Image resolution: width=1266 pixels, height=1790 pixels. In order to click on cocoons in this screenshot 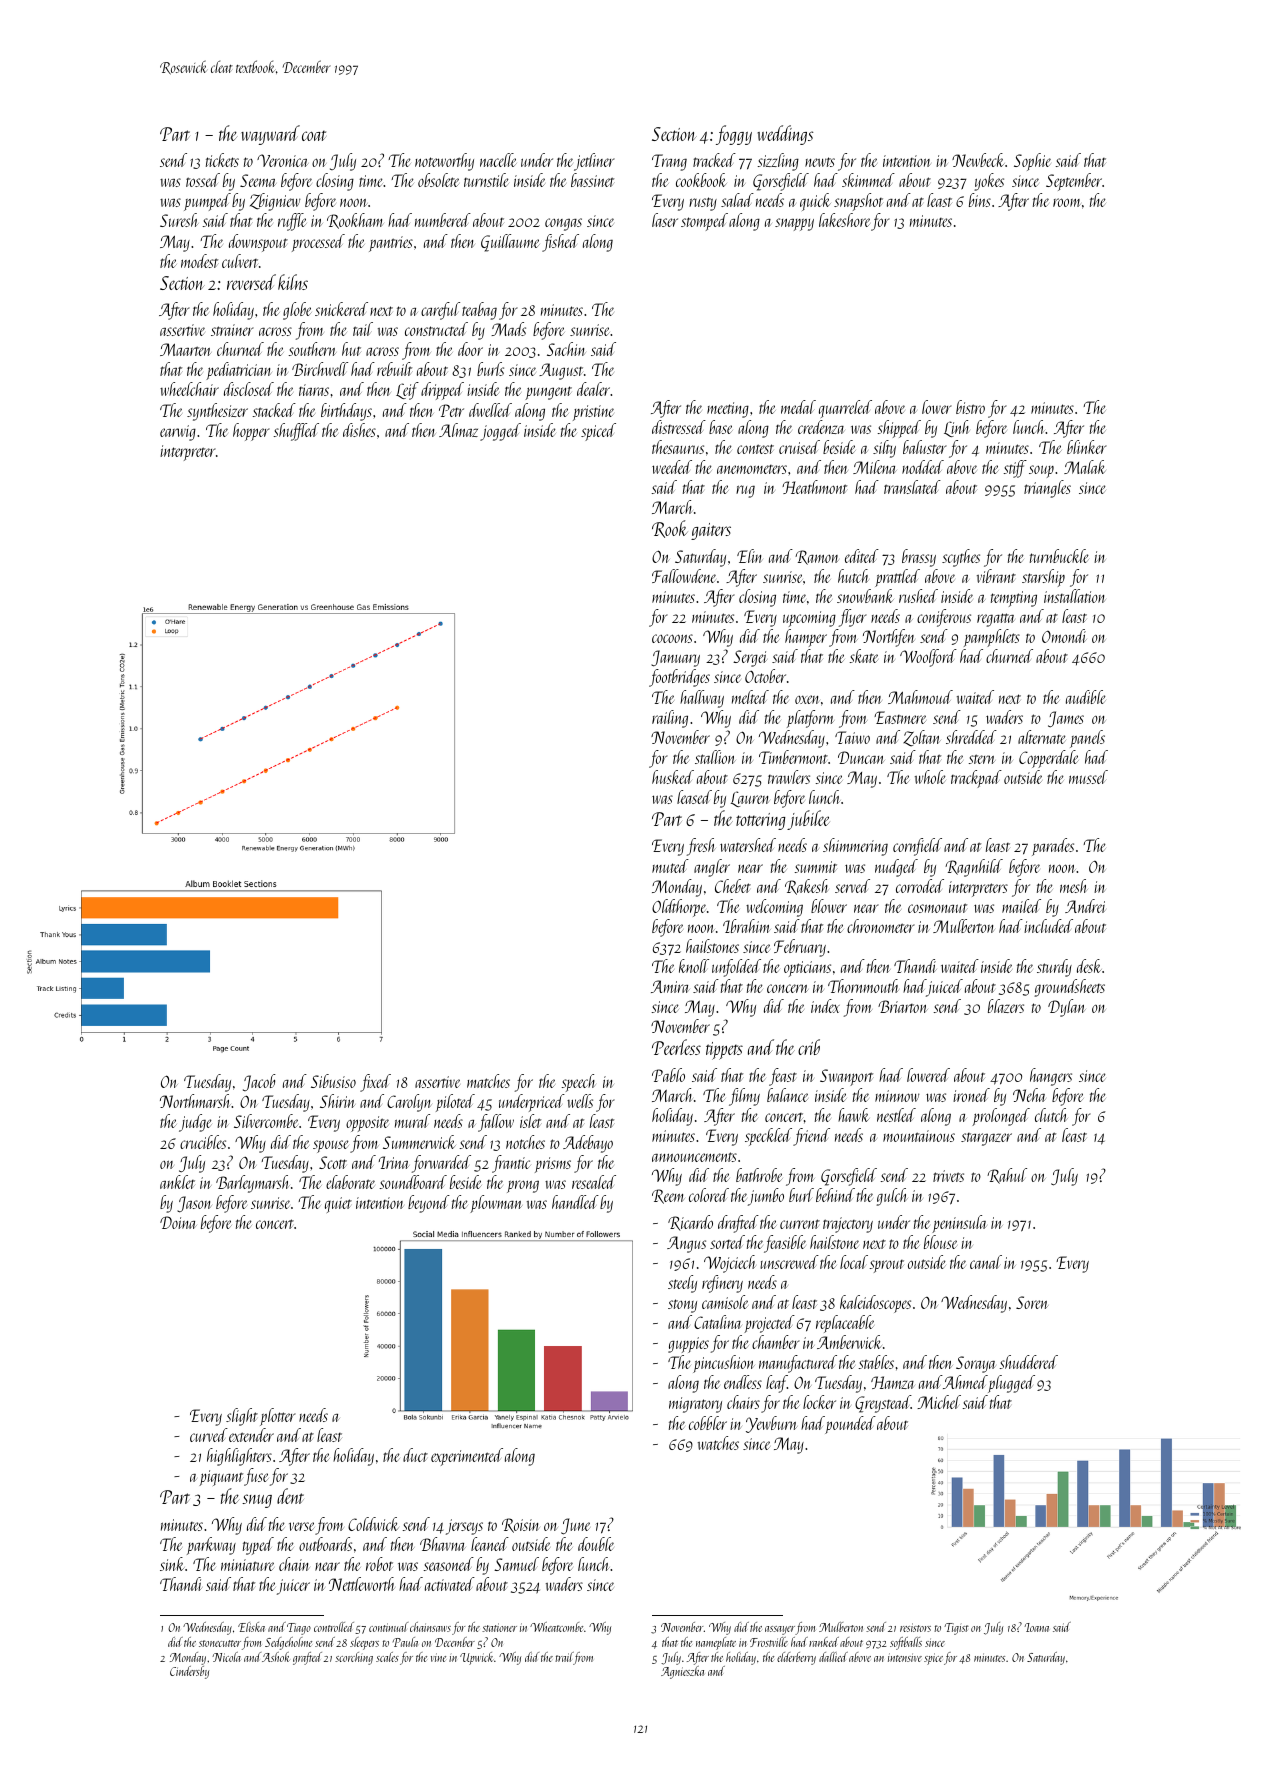, I will do `click(672, 638)`.
